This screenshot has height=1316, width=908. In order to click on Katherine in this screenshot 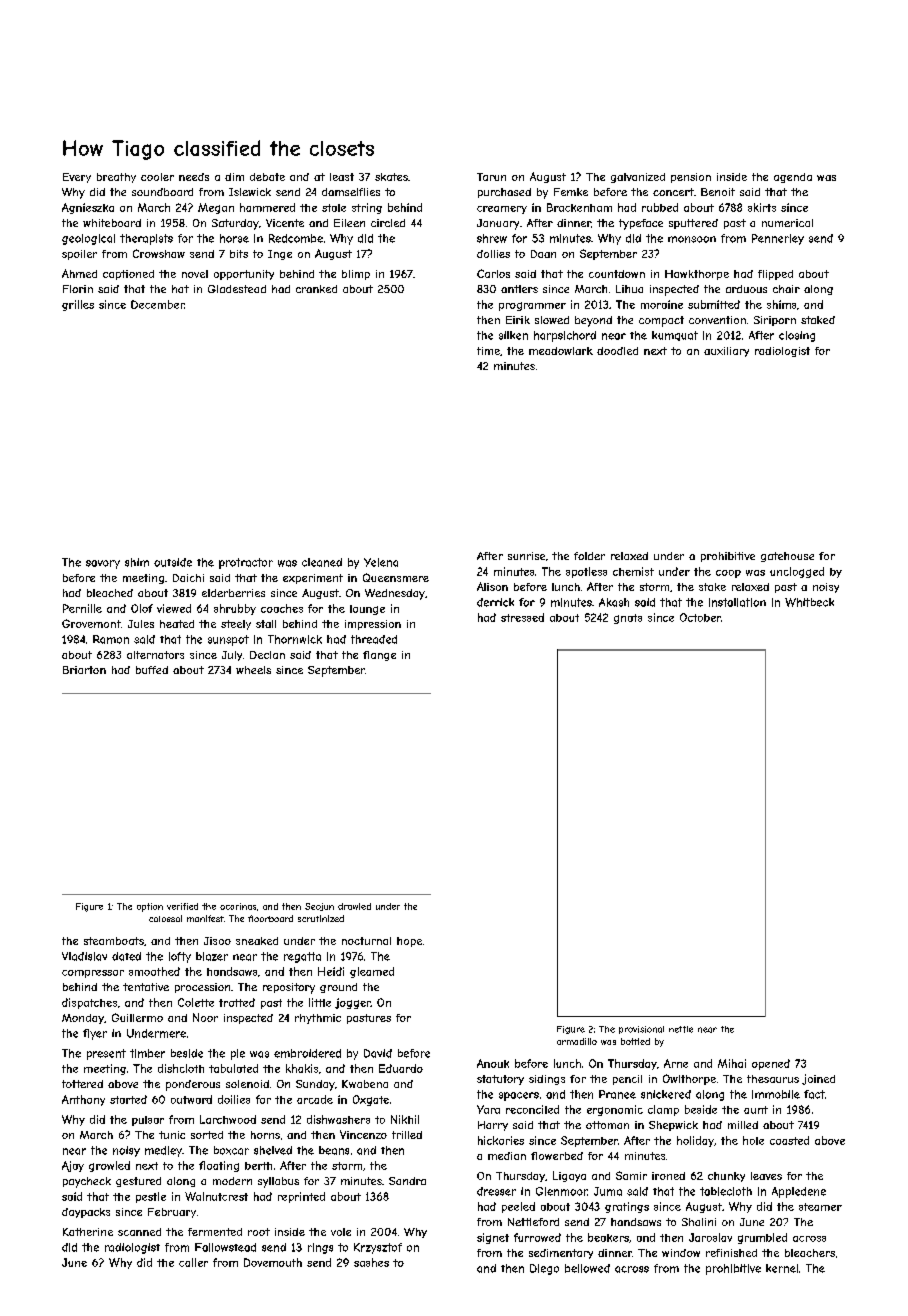, I will do `click(88, 1232)`.
